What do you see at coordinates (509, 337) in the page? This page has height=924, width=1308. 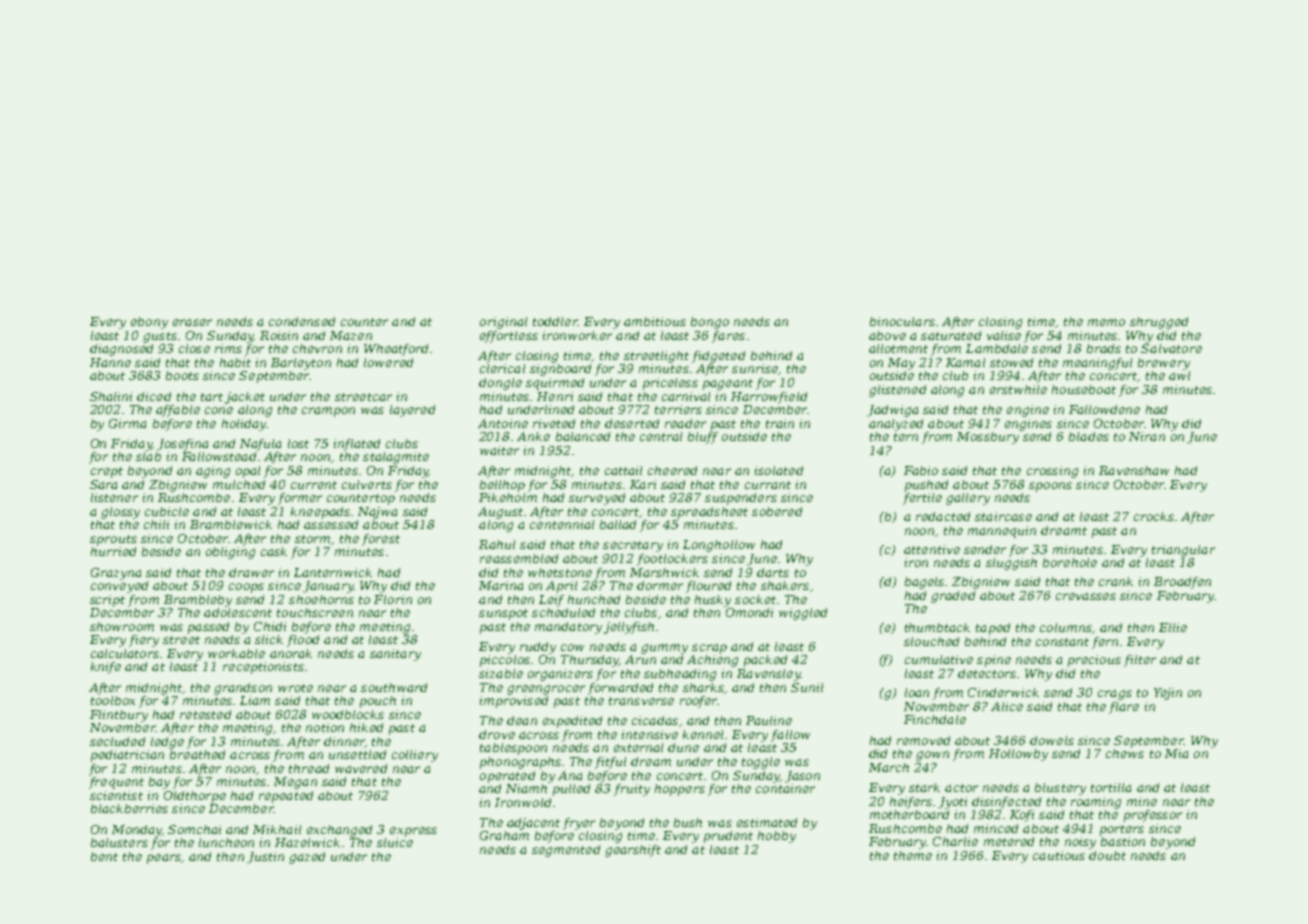 I see `effortless` at bounding box center [509, 337].
